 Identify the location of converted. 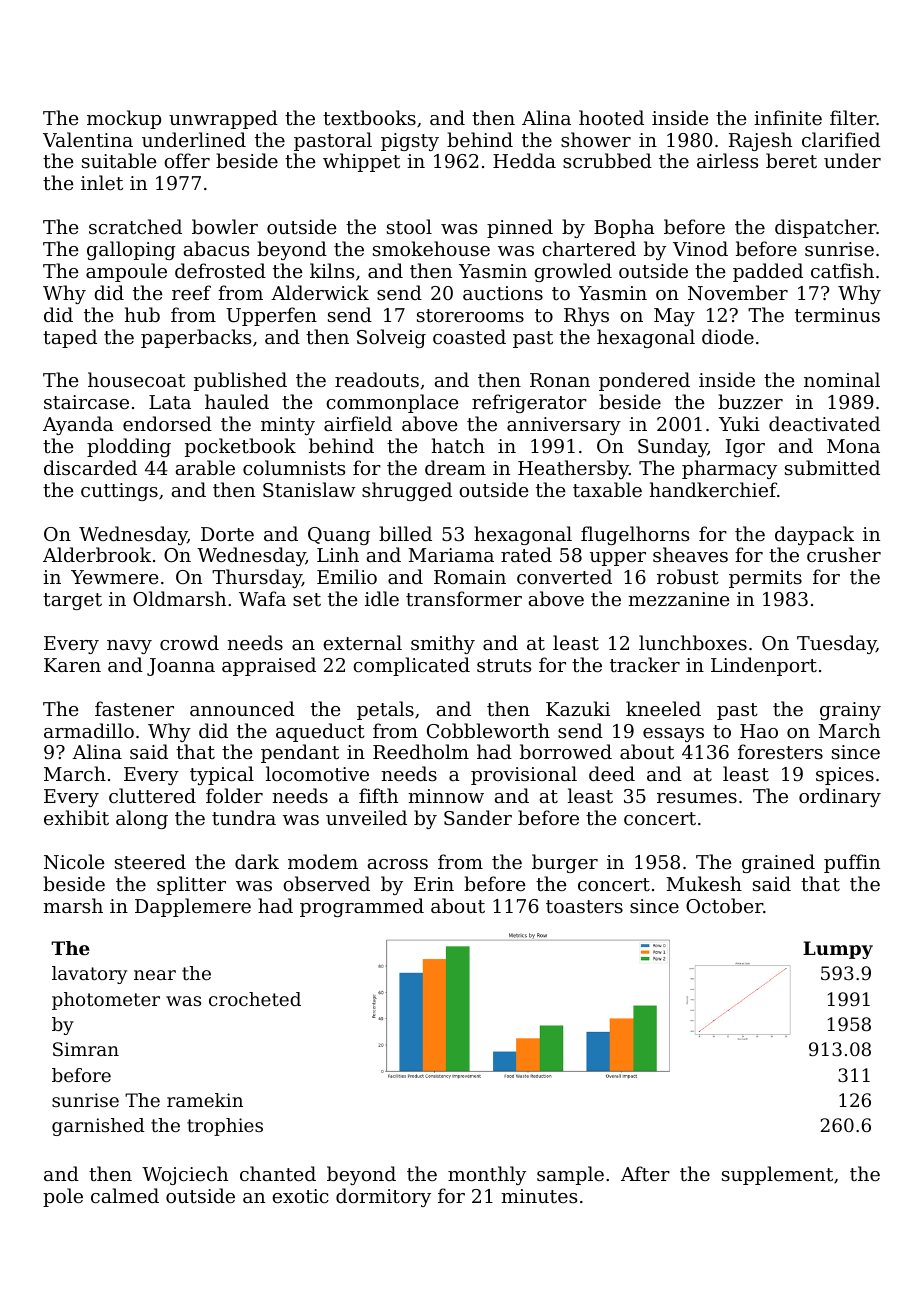
(564, 576).
